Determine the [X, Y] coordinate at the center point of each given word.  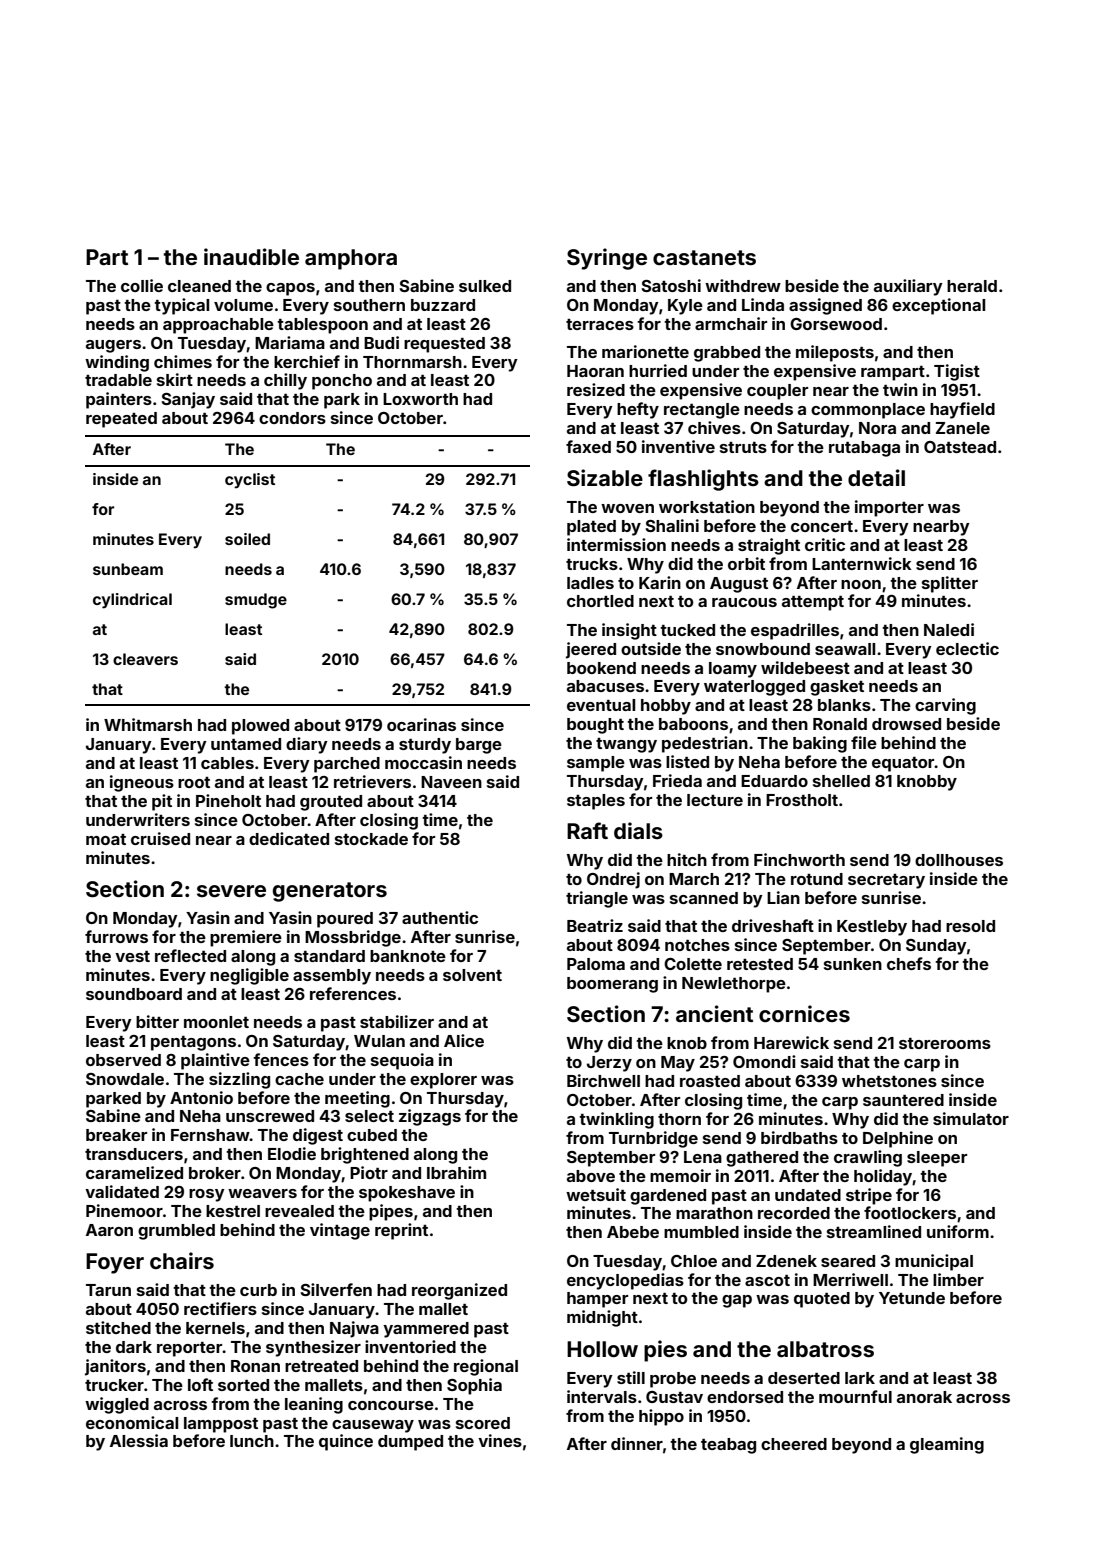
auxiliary [908, 287]
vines [500, 1440]
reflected [190, 955]
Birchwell [603, 1080]
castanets [704, 257]
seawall [845, 649]
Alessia [139, 1440]
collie [142, 285]
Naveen [451, 782]
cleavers [145, 659]
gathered [762, 1159]
